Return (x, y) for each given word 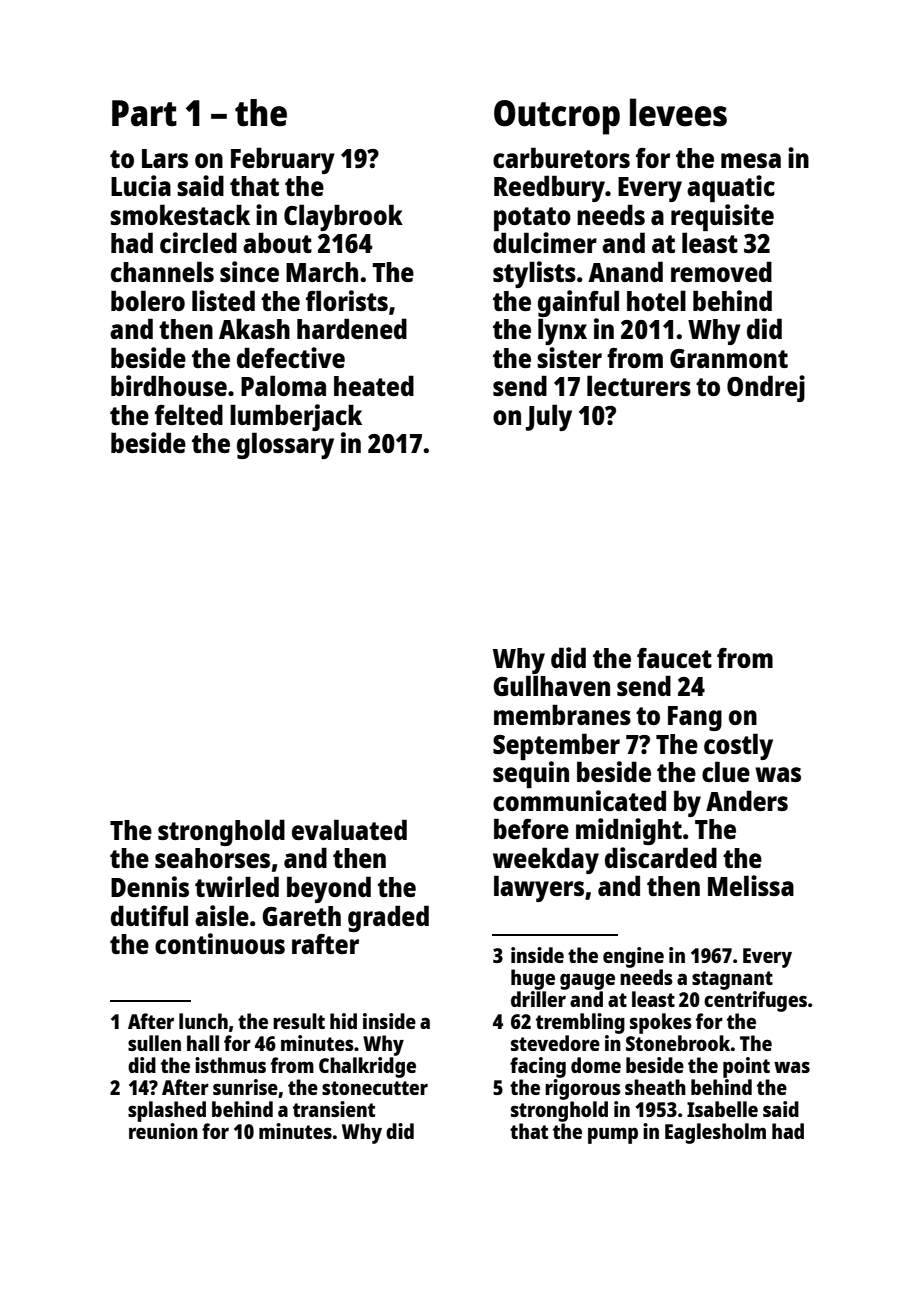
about (277, 242)
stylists (534, 274)
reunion (163, 1131)
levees (678, 112)
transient (334, 1109)
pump (613, 1135)
